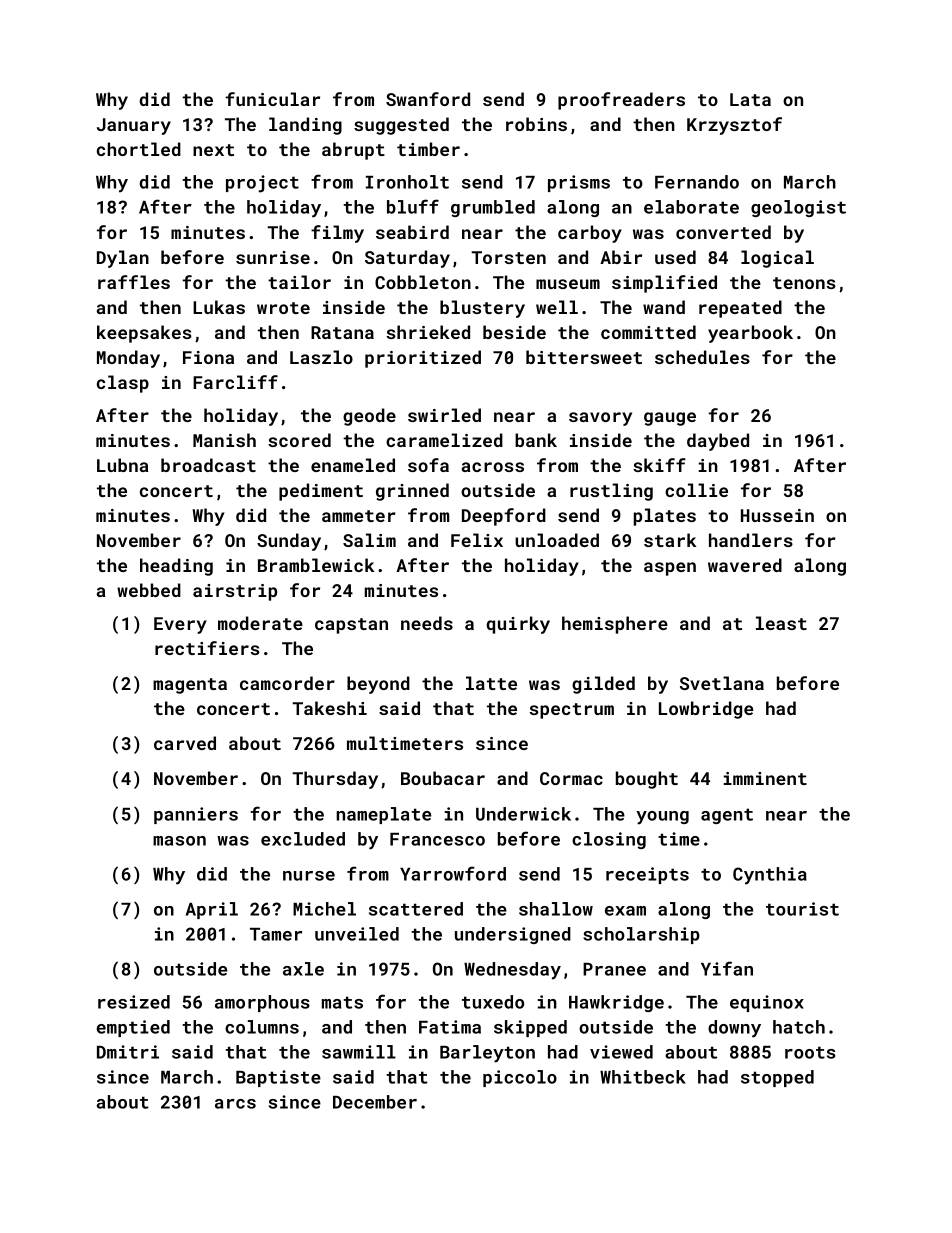 Image resolution: width=952 pixels, height=1233 pixels. What do you see at coordinates (413, 206) in the document?
I see `bluff` at bounding box center [413, 206].
